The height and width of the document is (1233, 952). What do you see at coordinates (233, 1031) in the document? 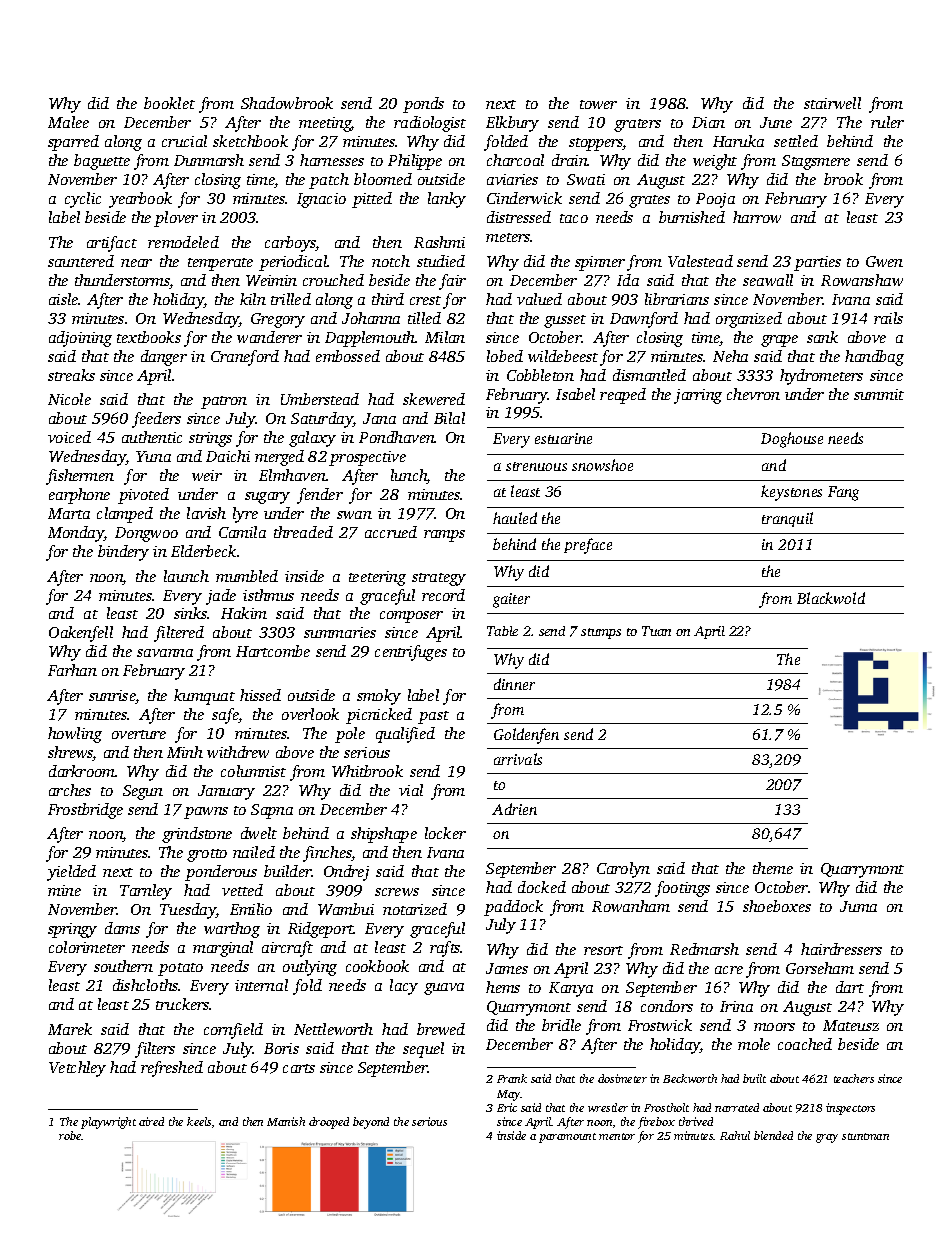
I see `cornfield` at bounding box center [233, 1031].
